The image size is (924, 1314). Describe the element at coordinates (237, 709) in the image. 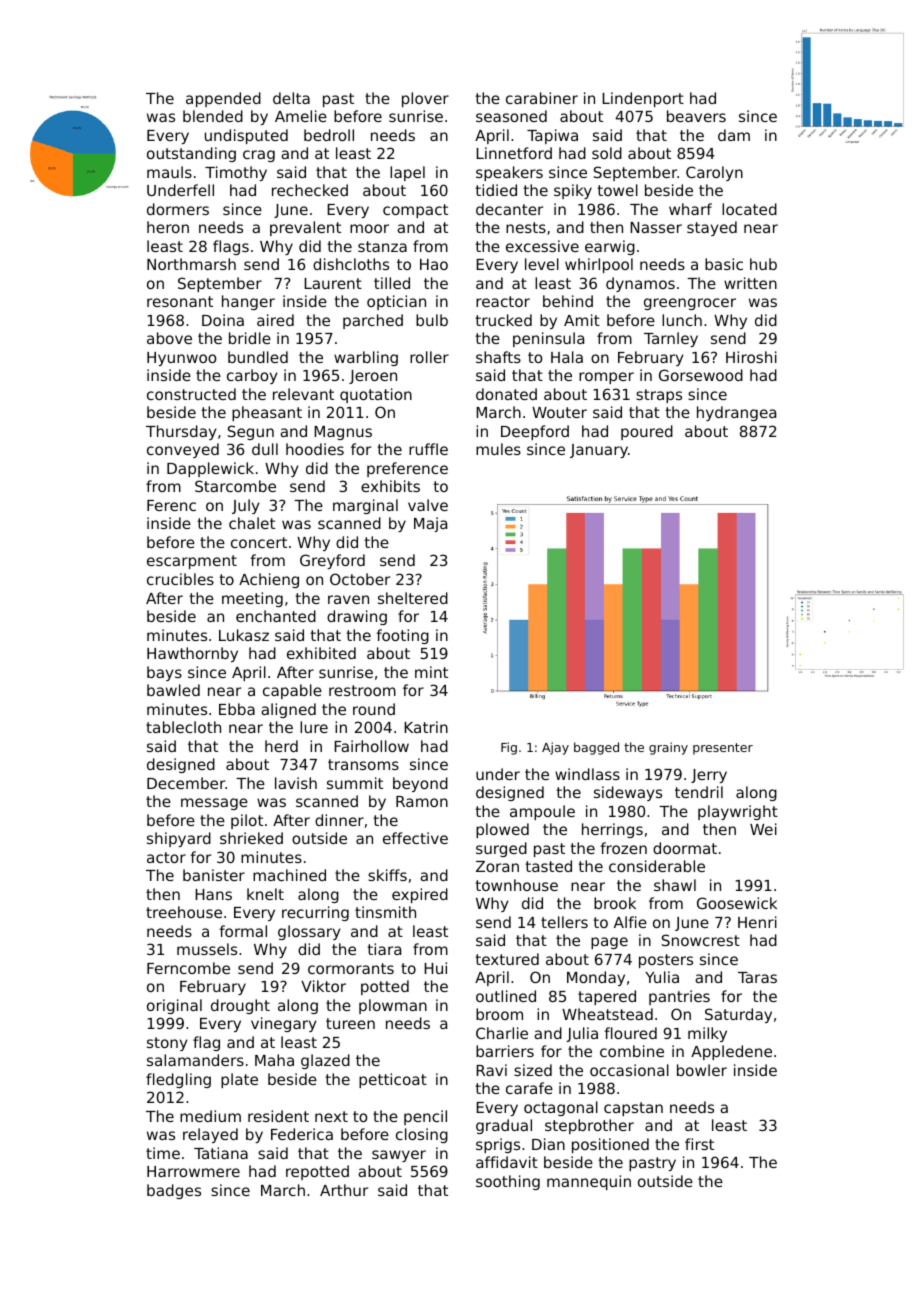

I see `Ebba` at that location.
